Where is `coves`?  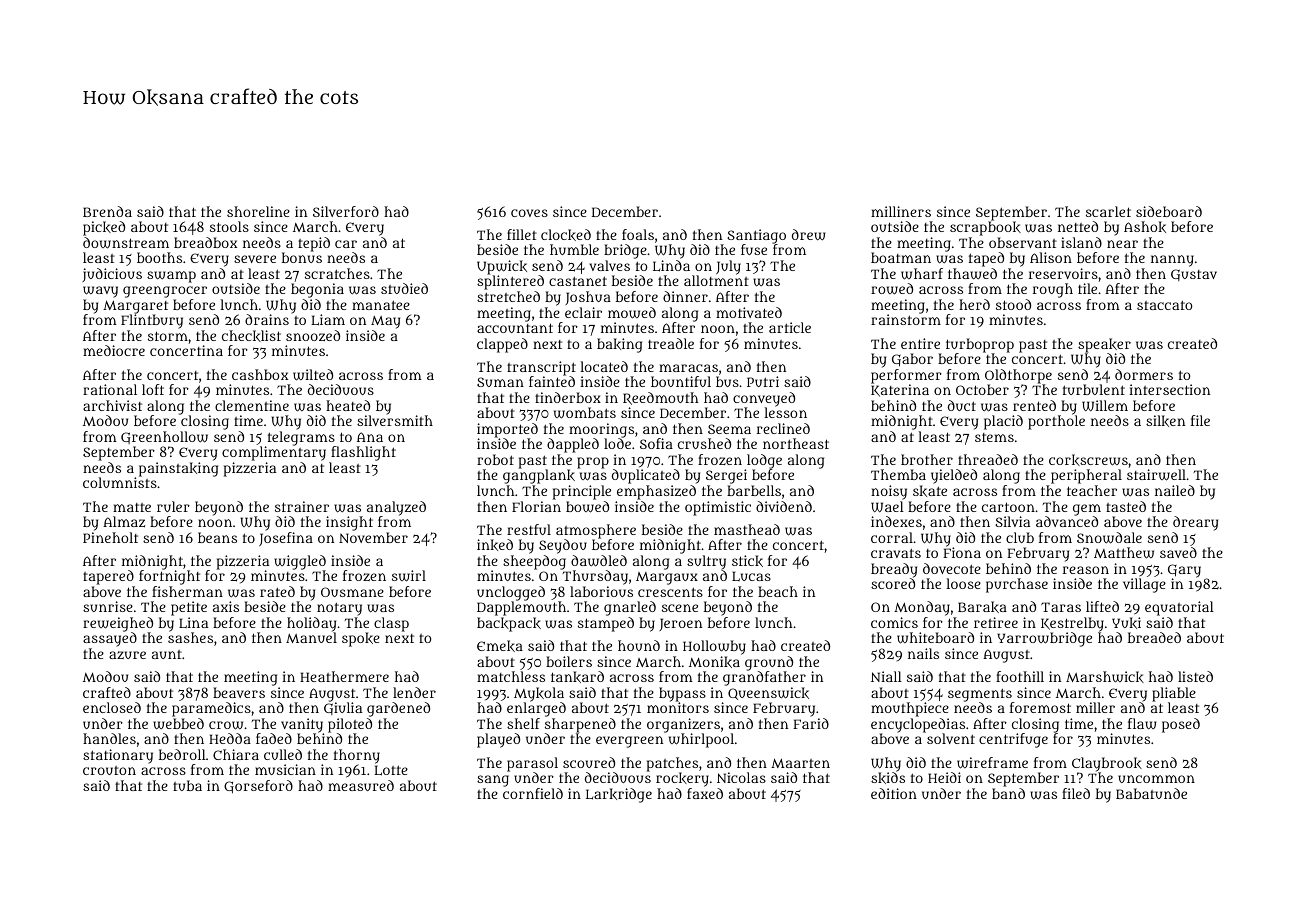 coves is located at coordinates (529, 213).
